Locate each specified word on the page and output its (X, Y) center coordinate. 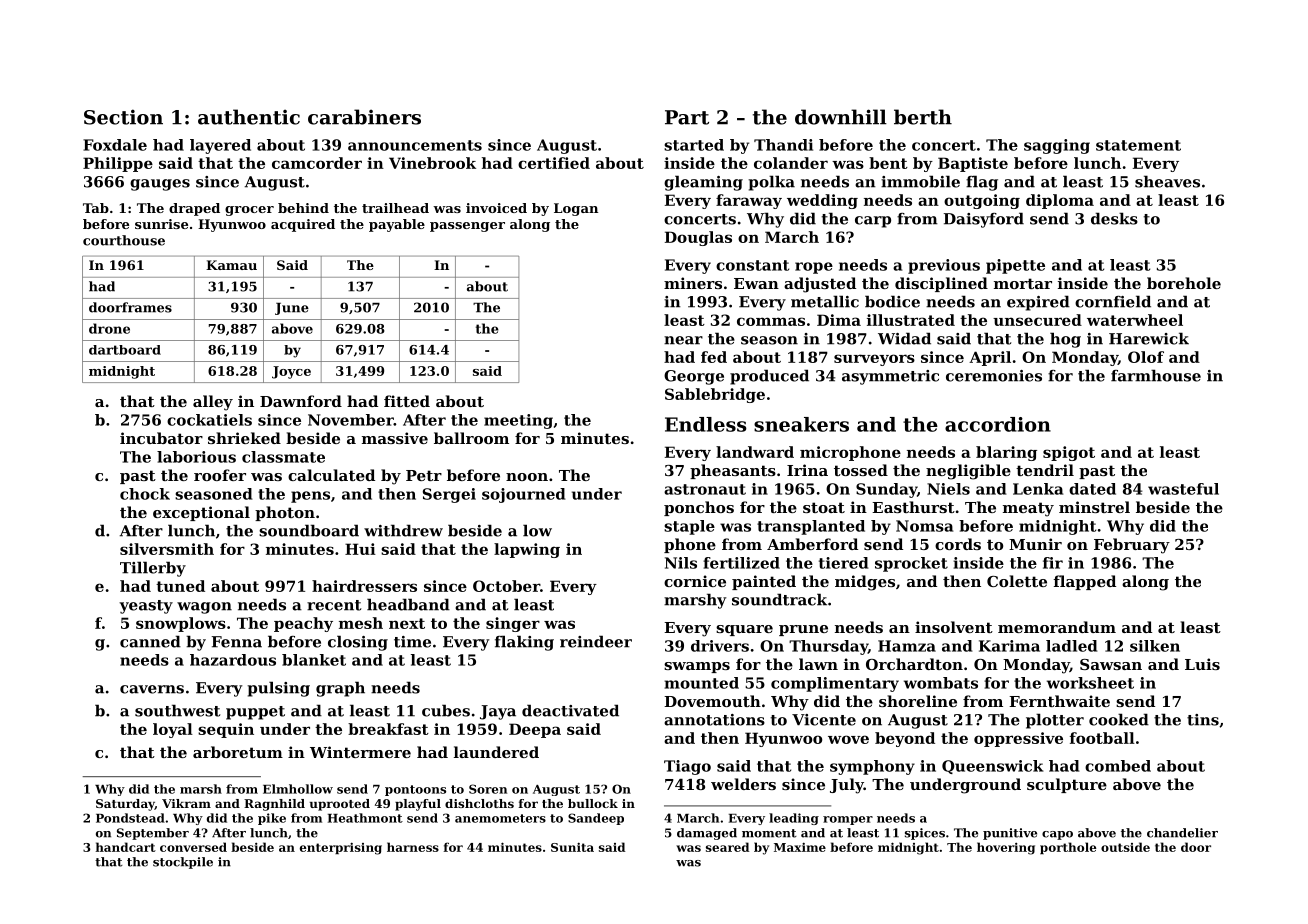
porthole (1068, 848)
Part (687, 117)
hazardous (233, 660)
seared (727, 847)
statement (1138, 145)
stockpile (183, 863)
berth (923, 117)
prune (803, 630)
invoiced (496, 208)
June (292, 309)
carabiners (364, 117)
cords (958, 544)
